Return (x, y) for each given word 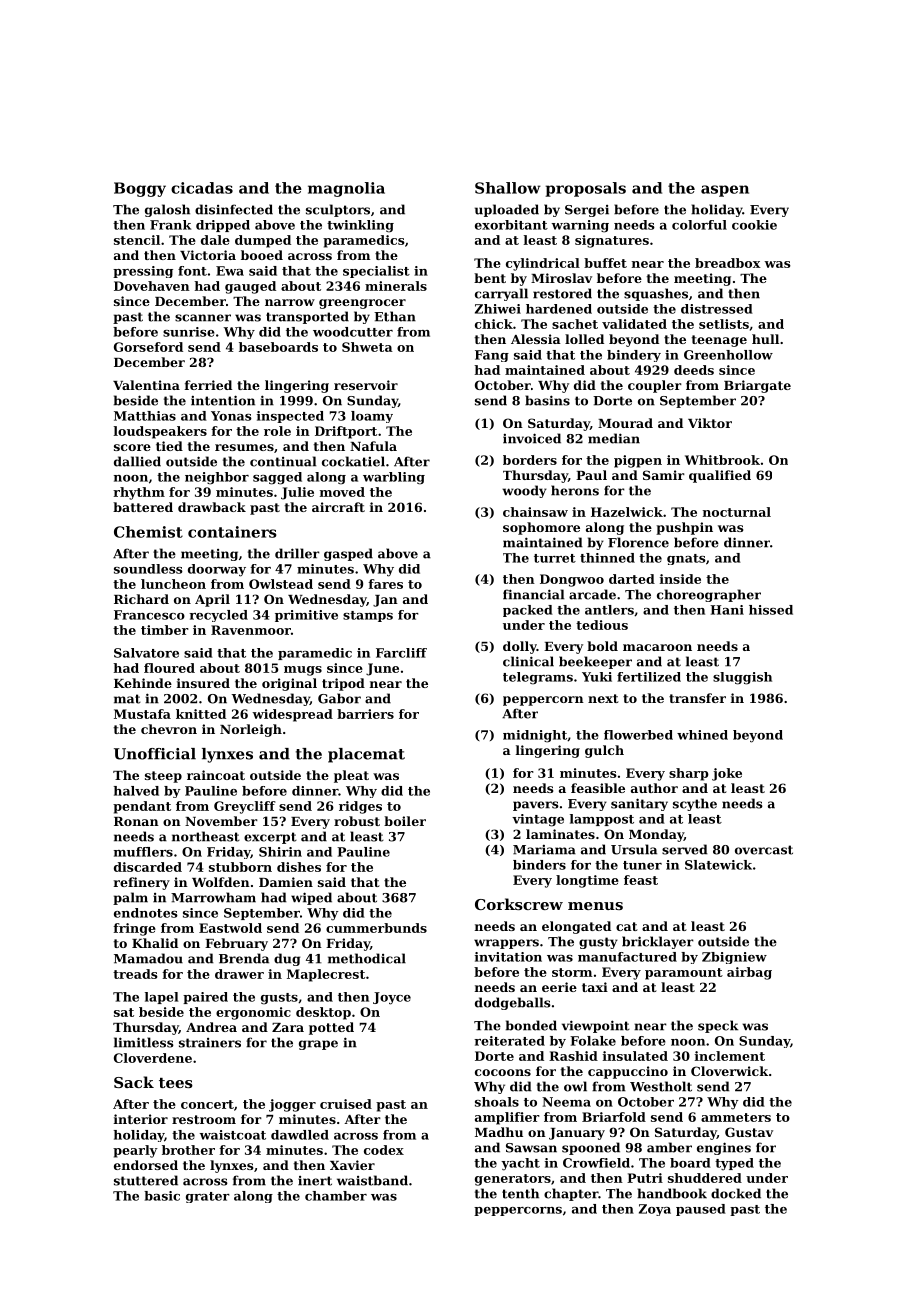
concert (207, 1104)
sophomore (541, 528)
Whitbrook (722, 460)
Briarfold (614, 1117)
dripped (223, 226)
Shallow (508, 188)
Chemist (148, 532)
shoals (497, 1102)
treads (135, 974)
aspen (725, 191)
